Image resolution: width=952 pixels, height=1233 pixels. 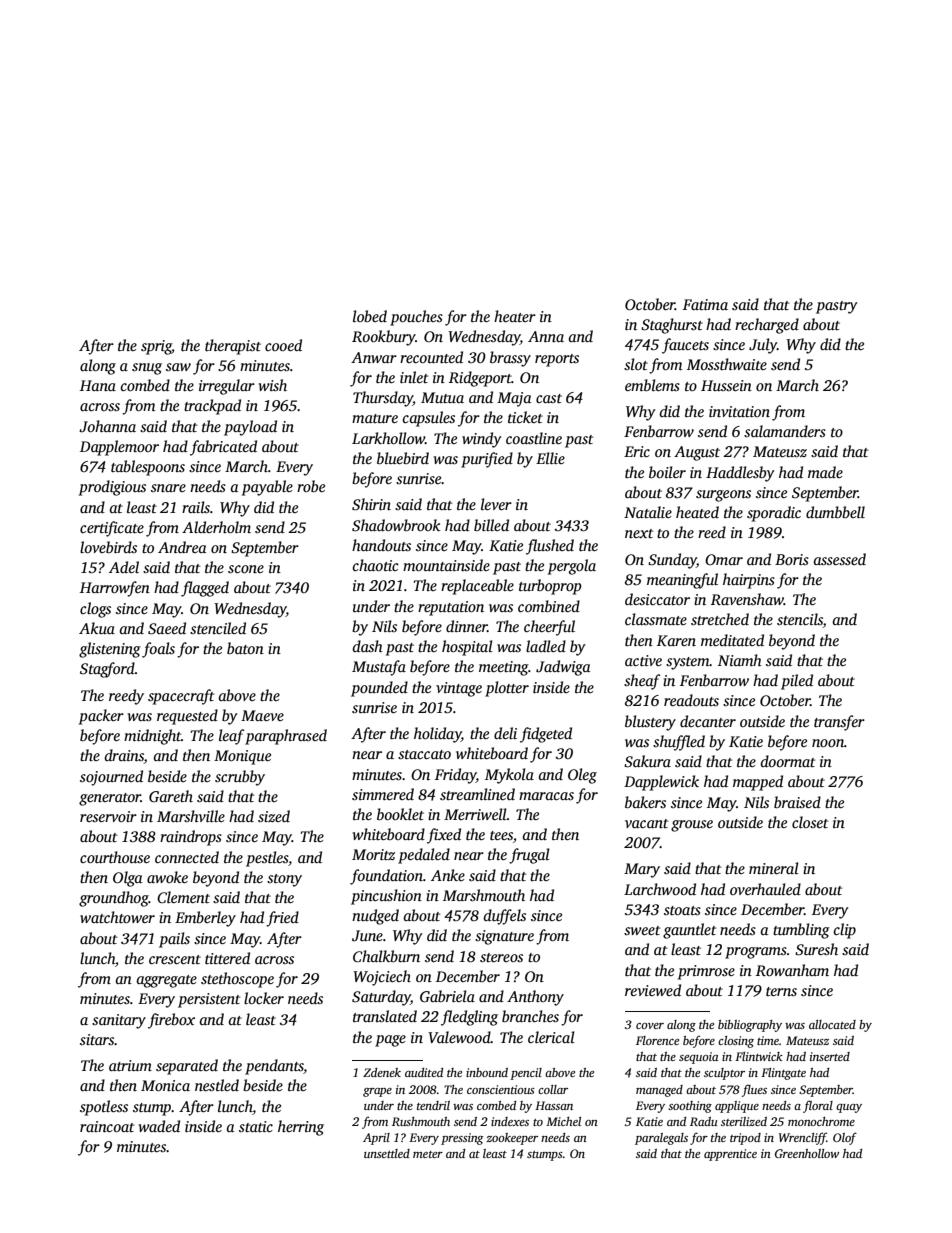 I want to click on transfer, so click(x=839, y=723).
